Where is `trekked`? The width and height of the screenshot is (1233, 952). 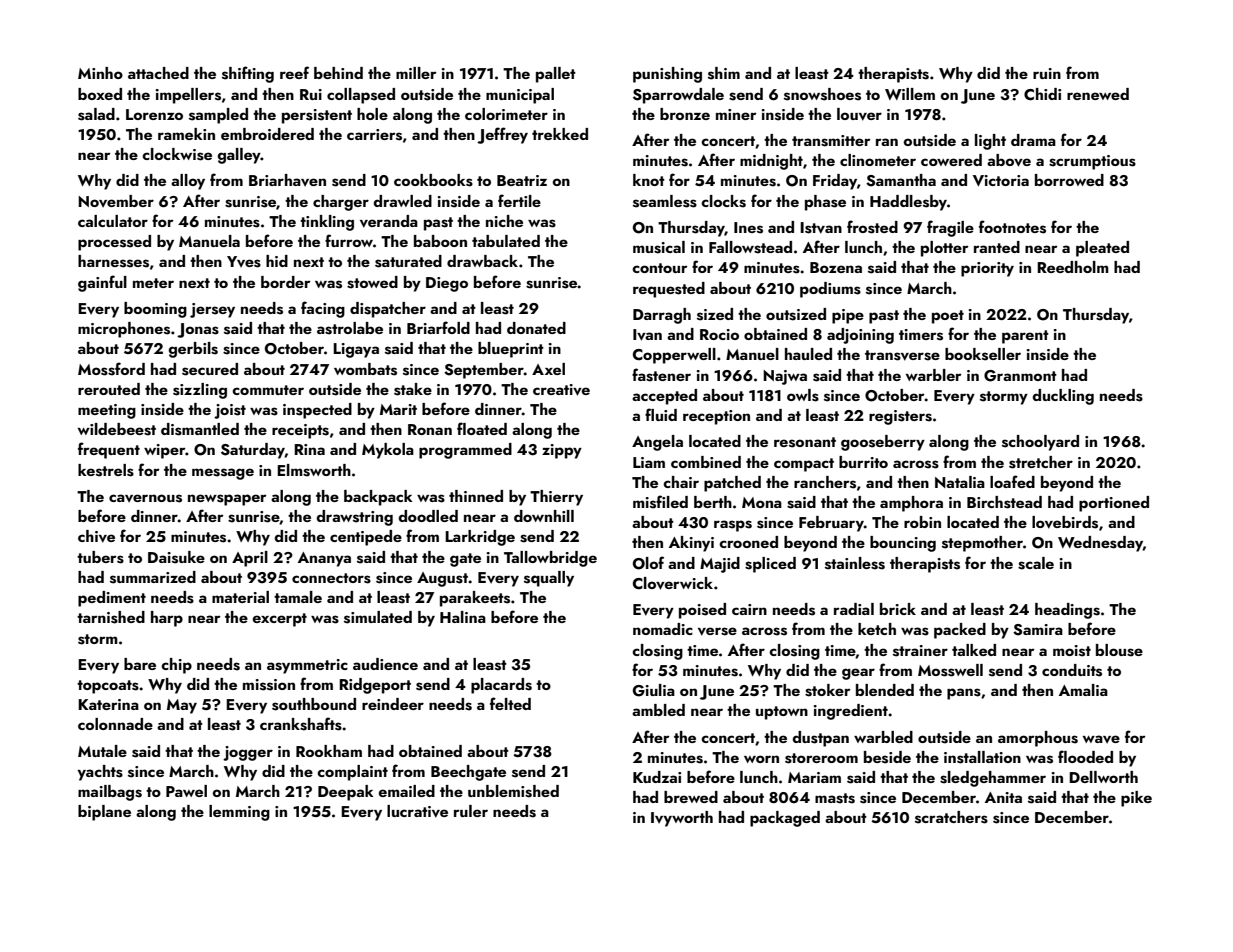
trekked is located at coordinates (560, 134).
